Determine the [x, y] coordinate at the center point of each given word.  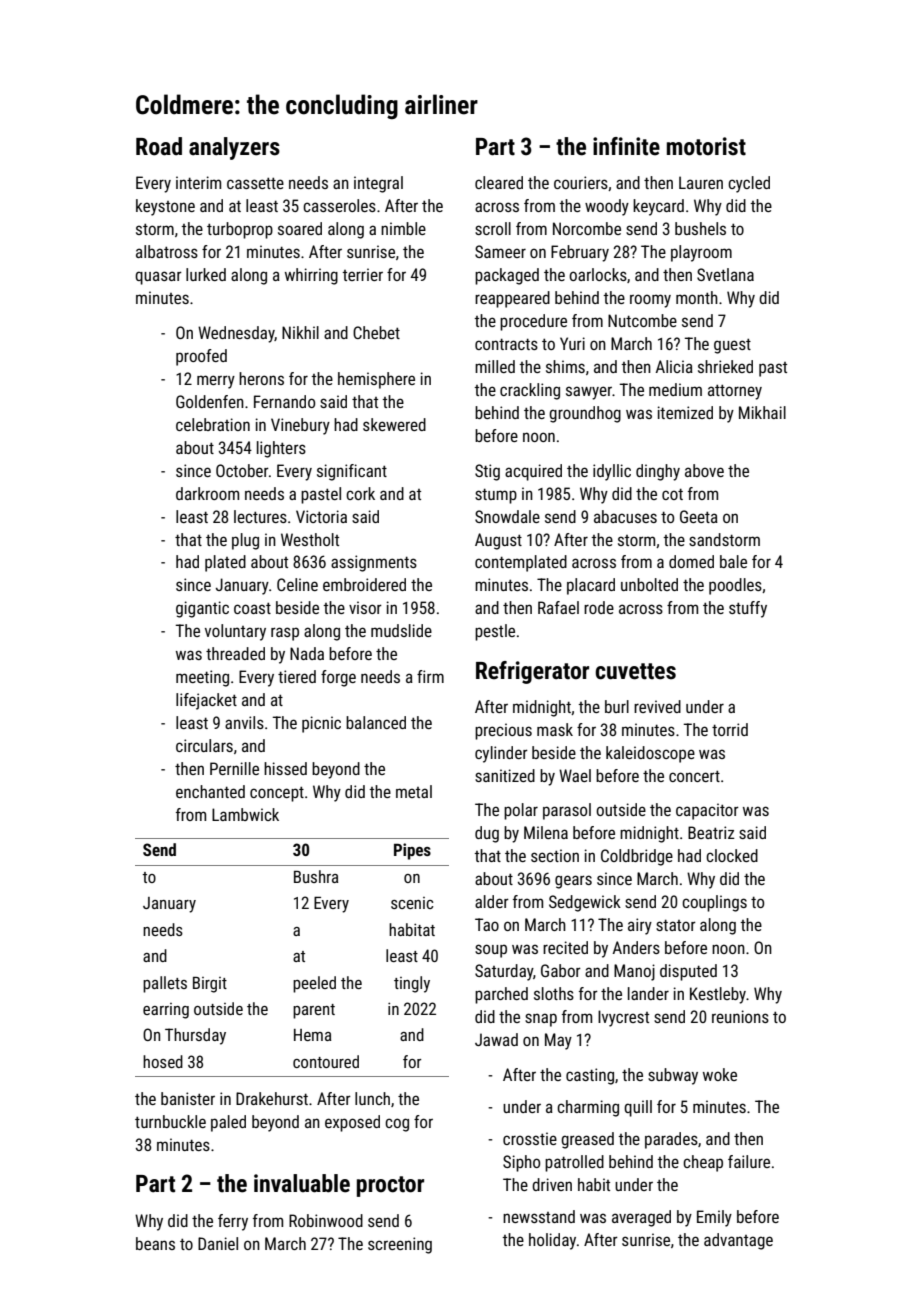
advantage [738, 1241]
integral [378, 184]
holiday [552, 1241]
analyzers [234, 148]
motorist [706, 146]
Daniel [218, 1243]
